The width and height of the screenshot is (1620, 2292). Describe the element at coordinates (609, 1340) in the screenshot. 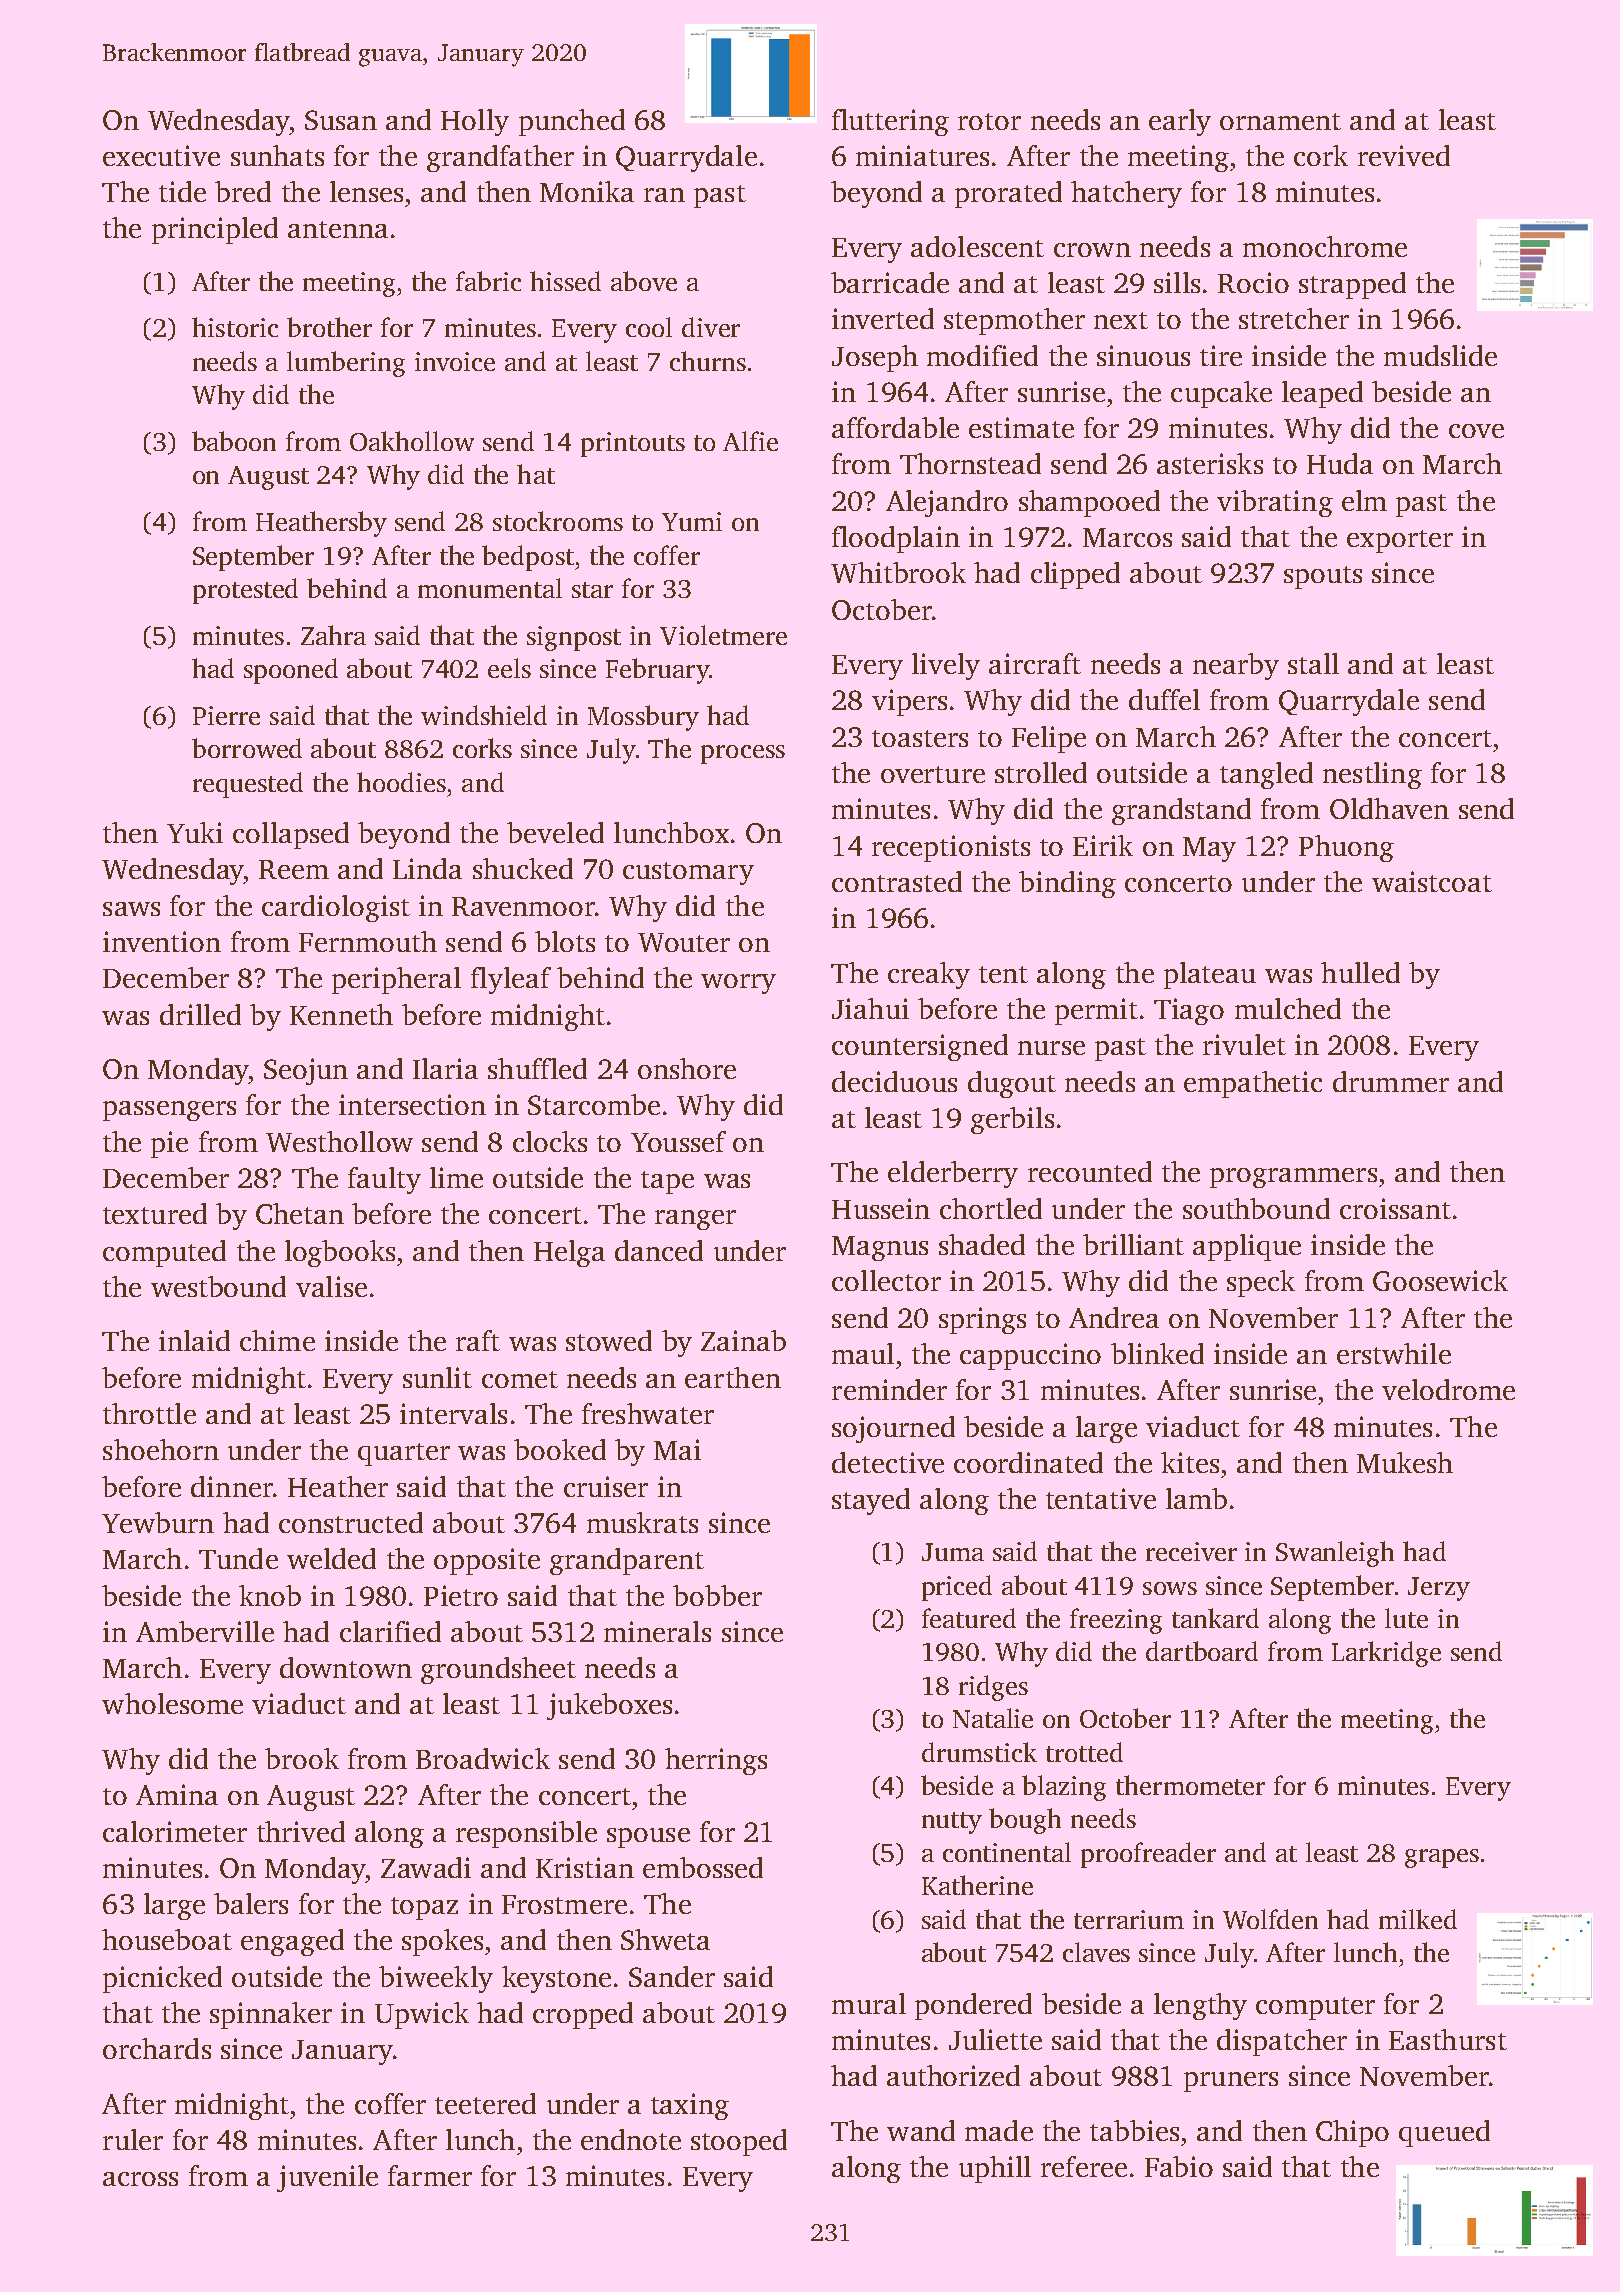

I see `stowed` at that location.
